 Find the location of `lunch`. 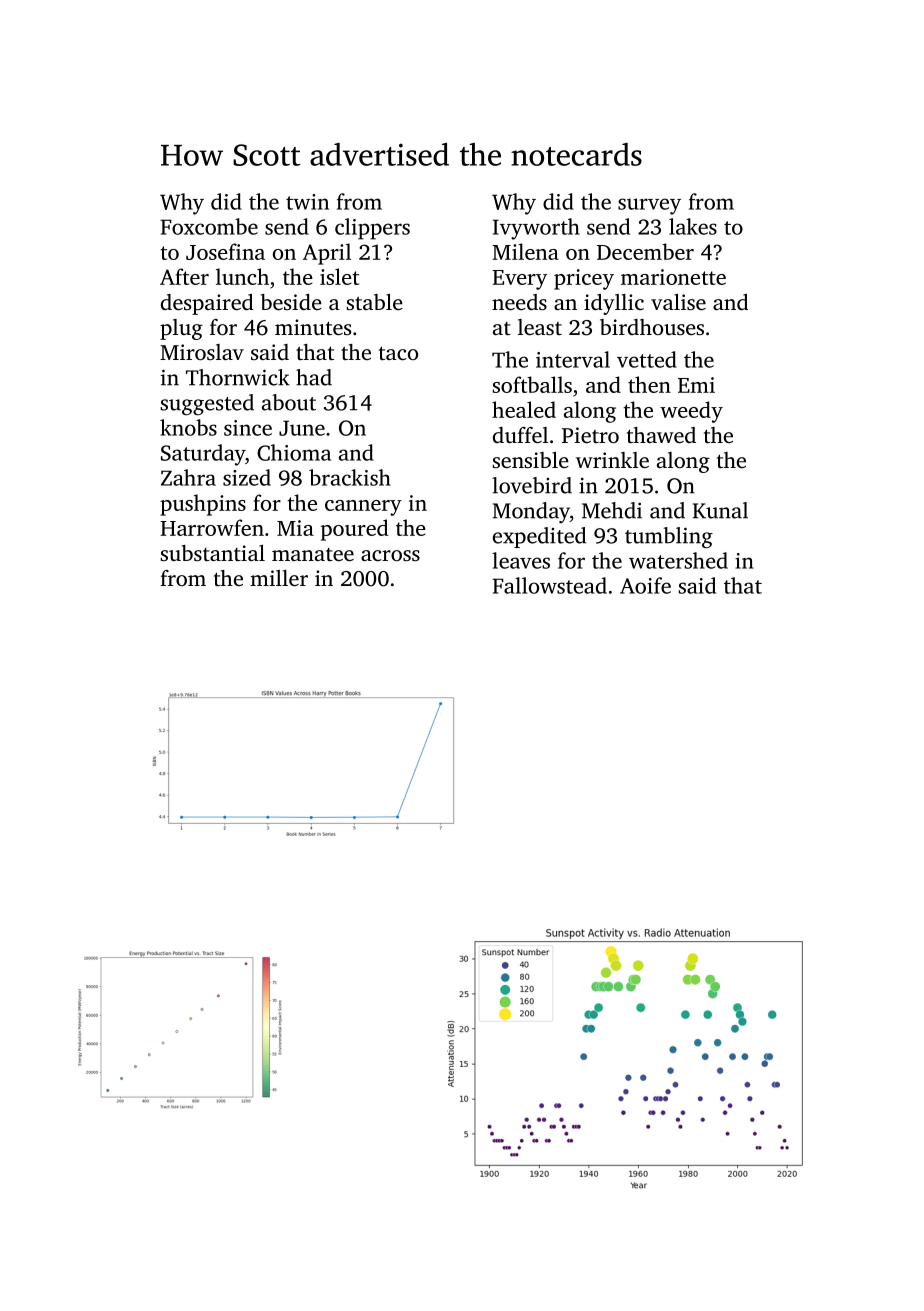

lunch is located at coordinates (242, 276).
